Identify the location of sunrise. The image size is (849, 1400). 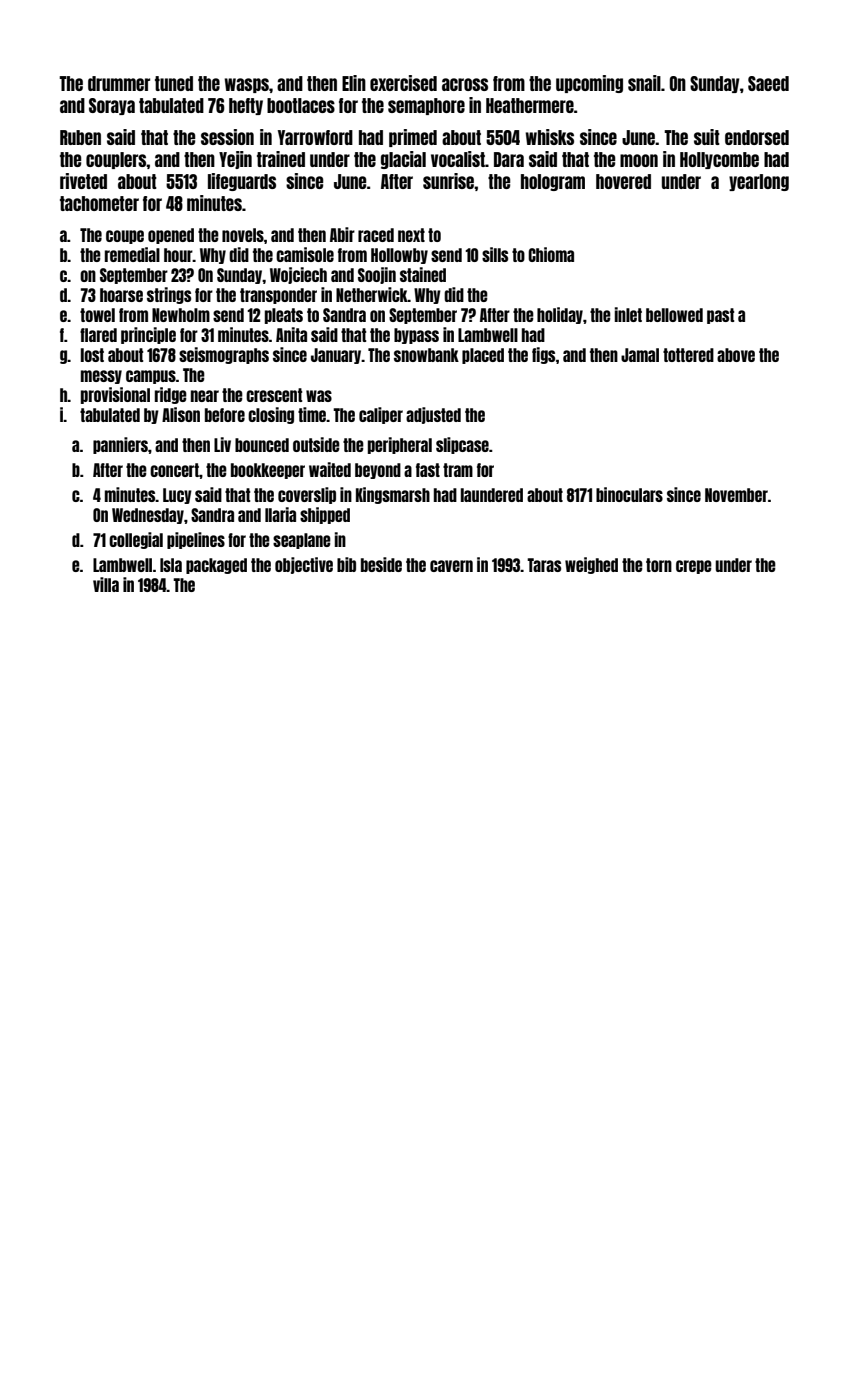
(449, 181).
